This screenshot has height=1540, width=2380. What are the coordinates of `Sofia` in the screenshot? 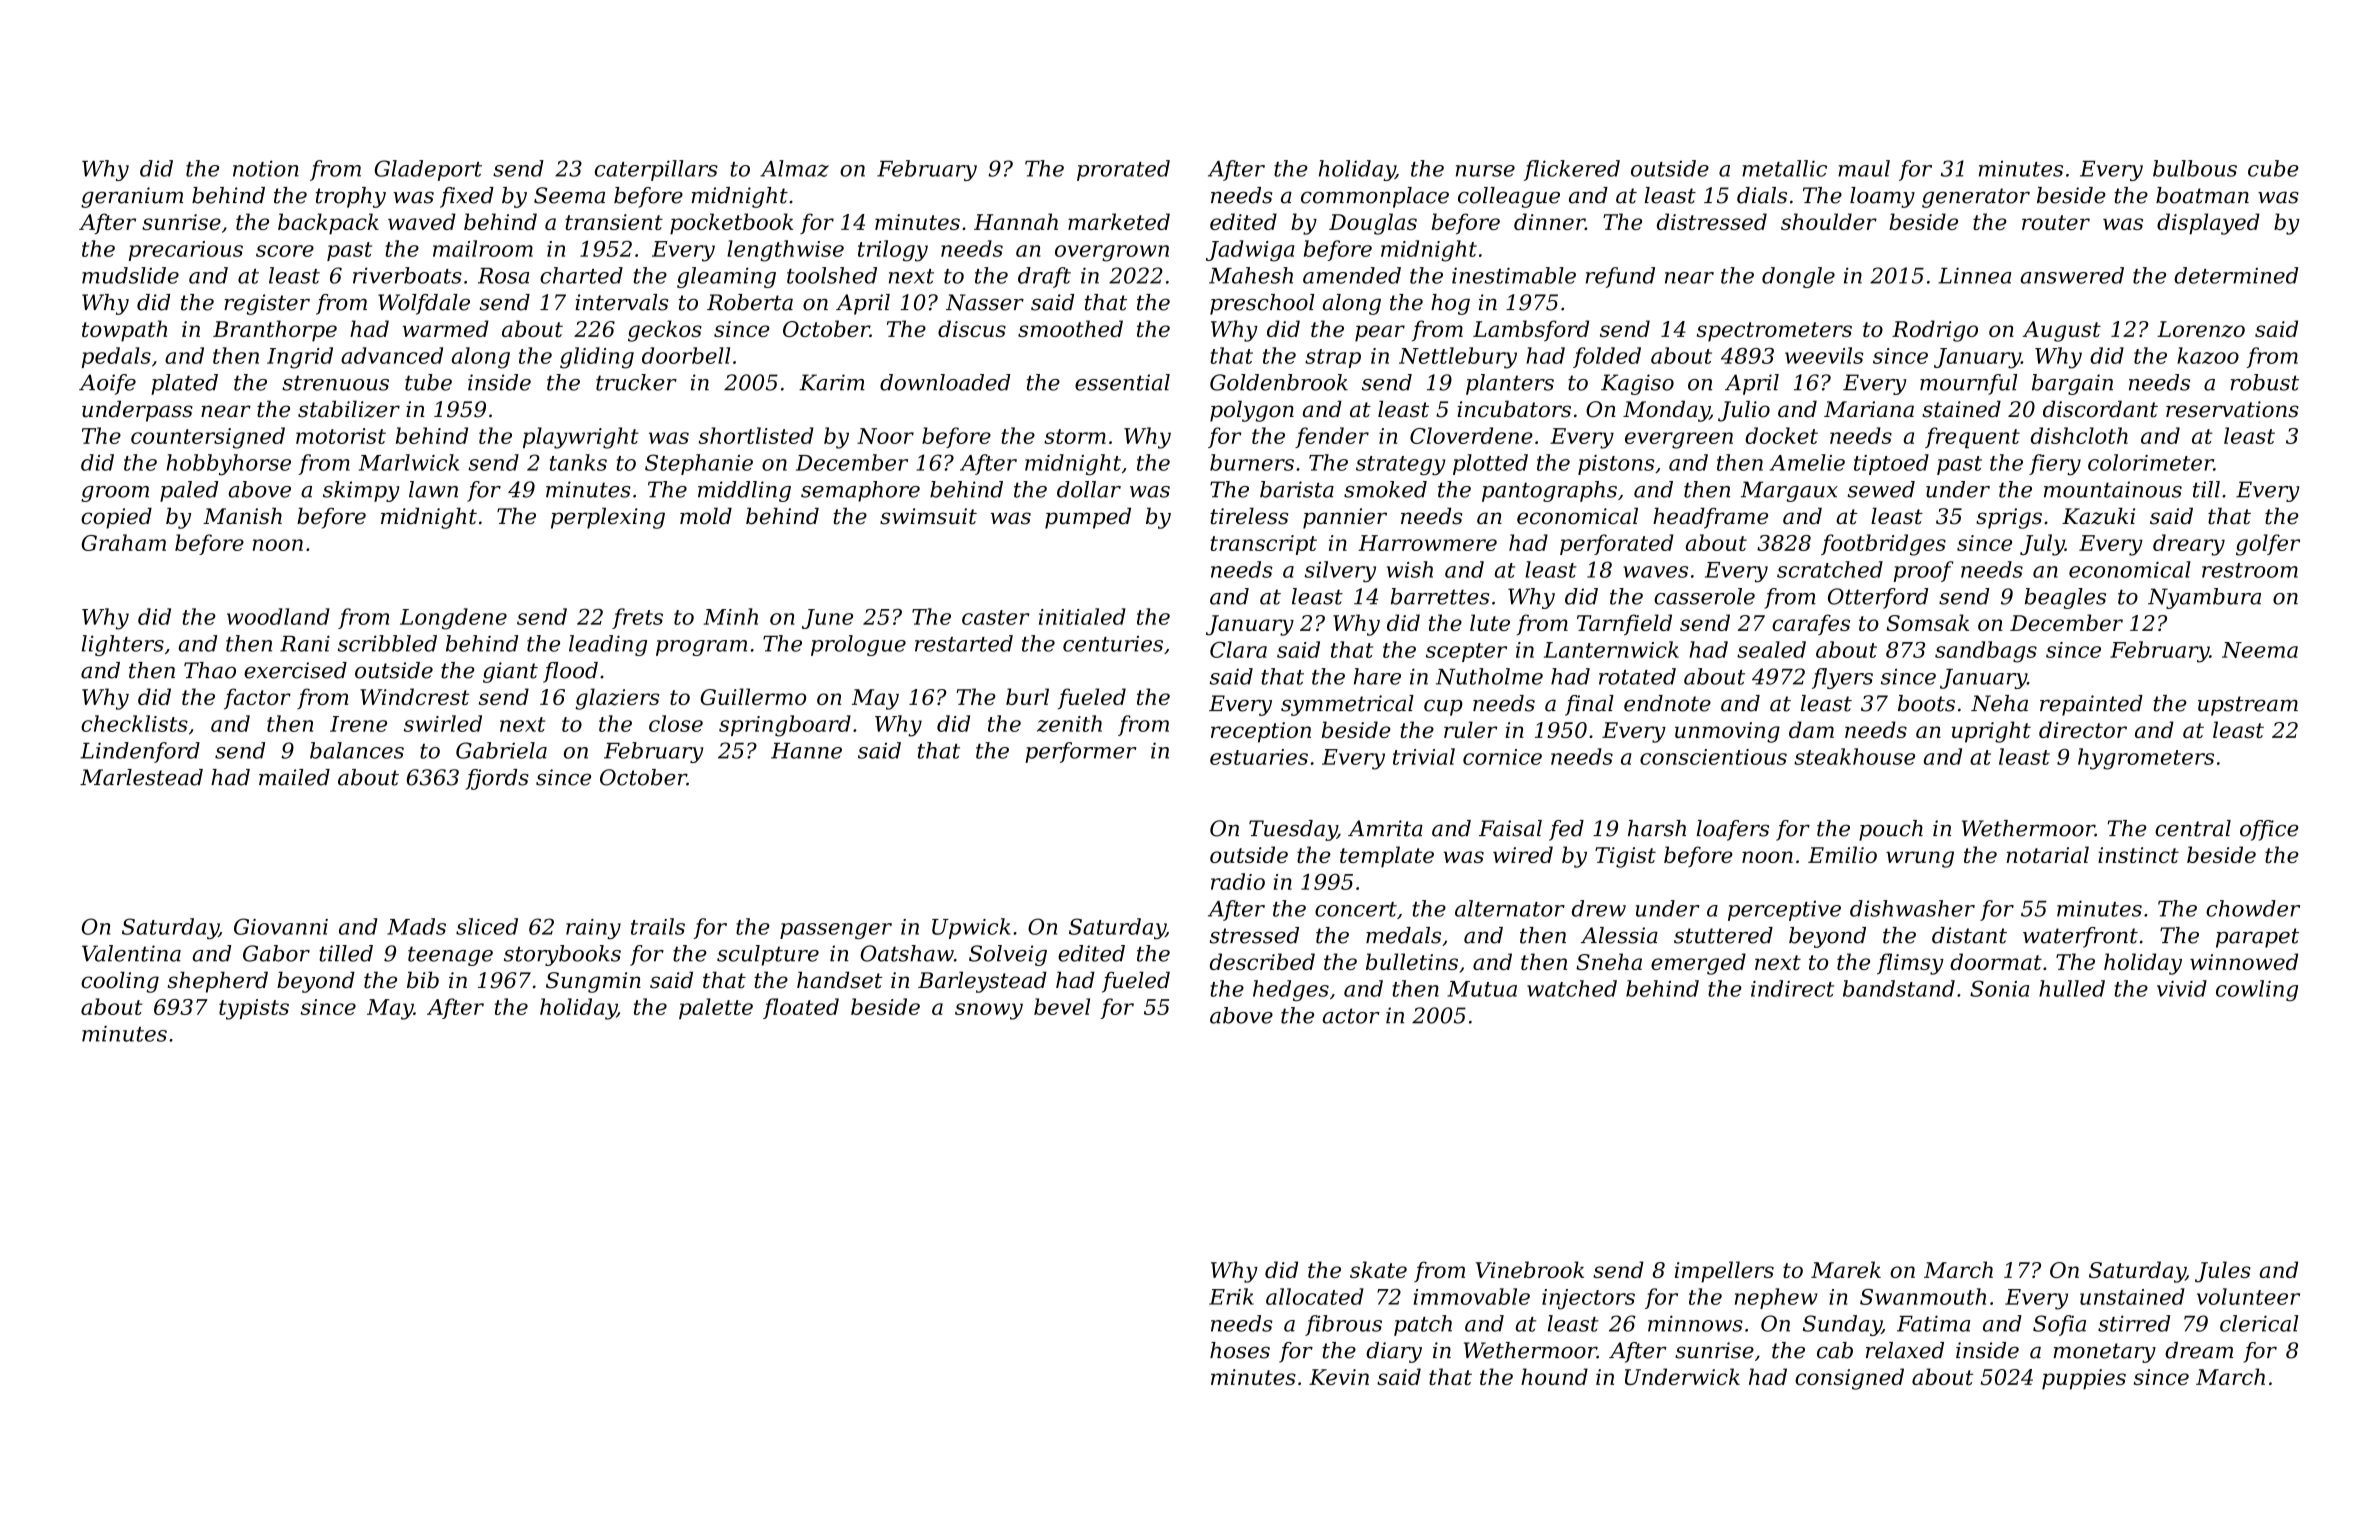 It's located at (2059, 1325).
